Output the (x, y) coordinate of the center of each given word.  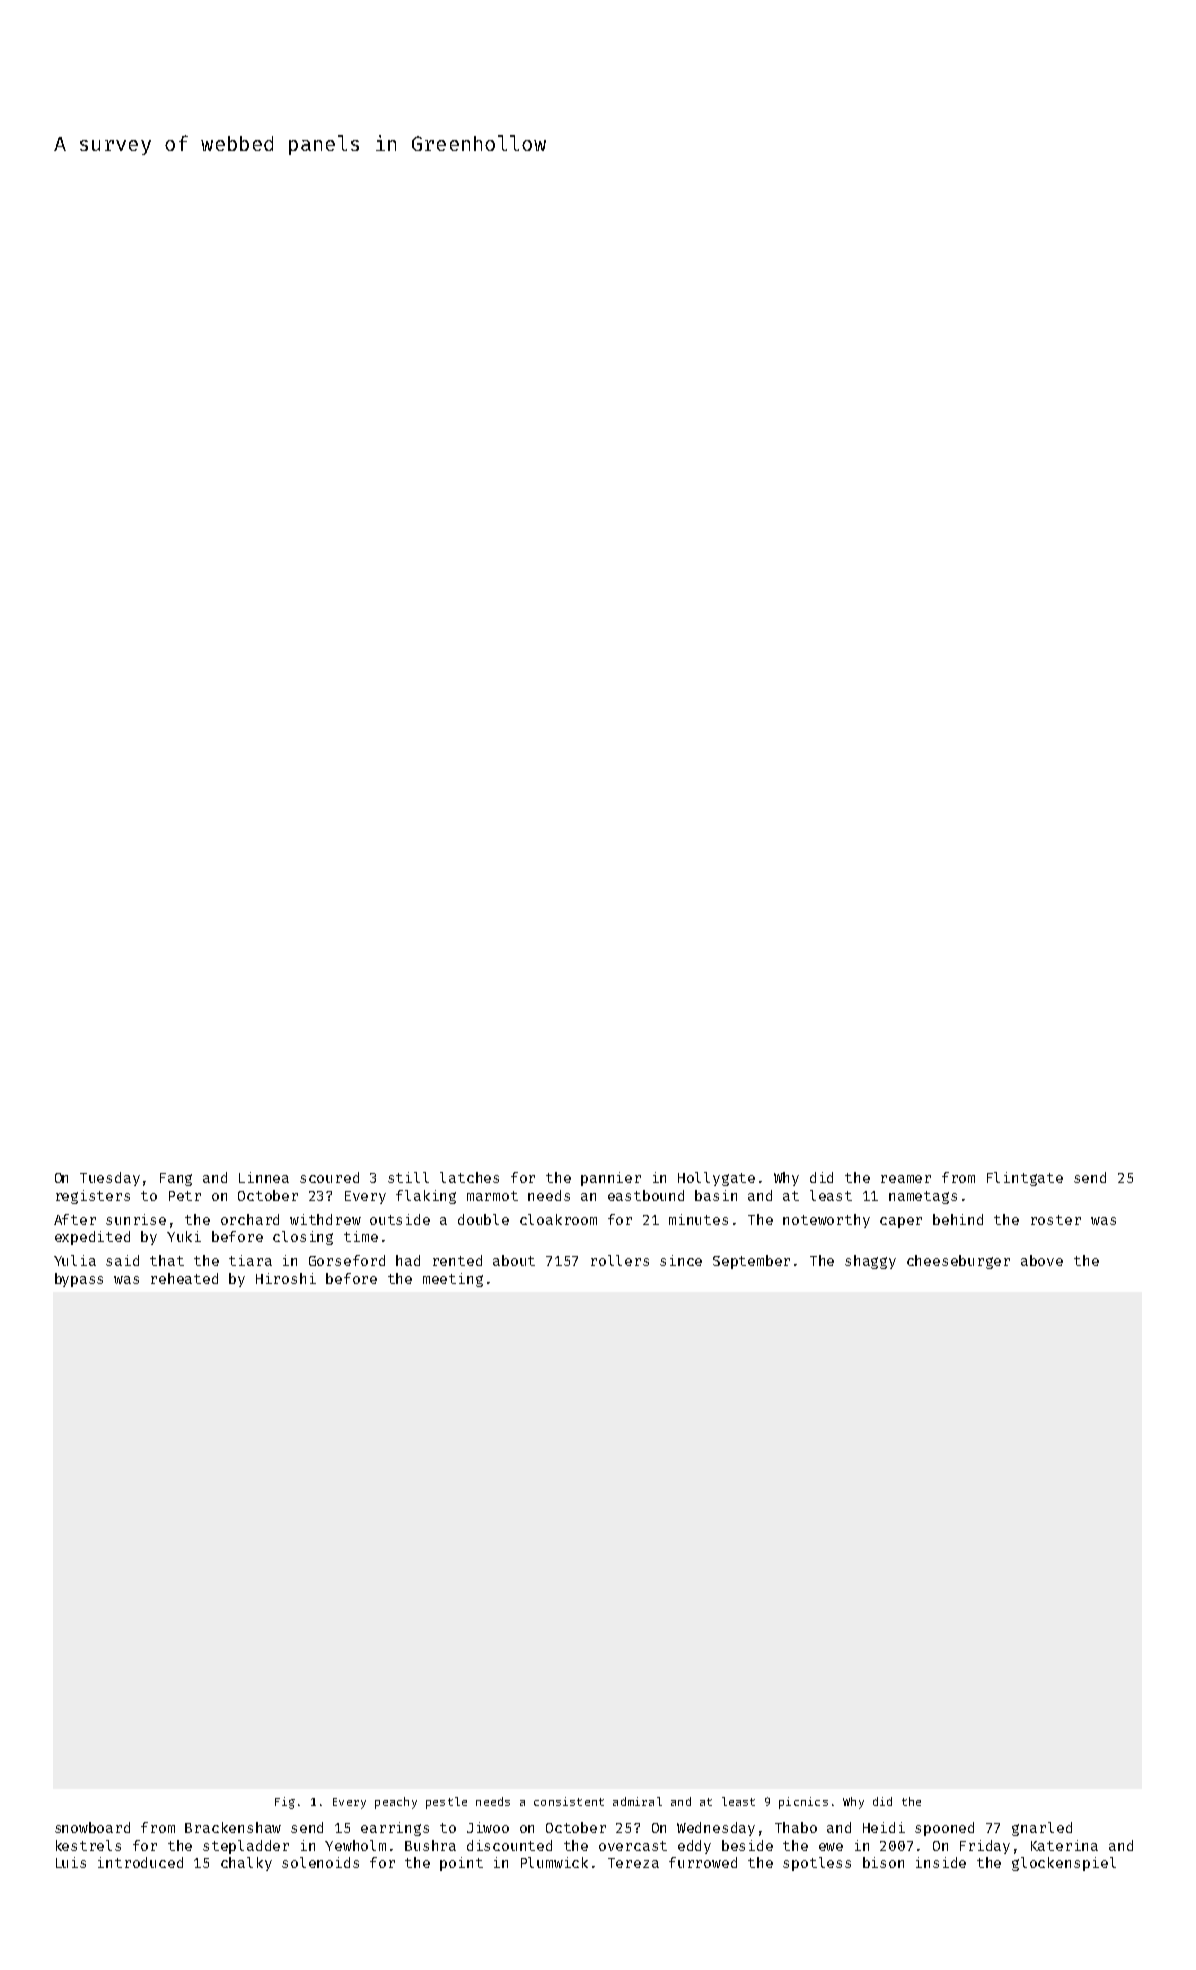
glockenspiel (1064, 1864)
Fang (176, 1179)
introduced (140, 1862)
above (1042, 1260)
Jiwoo (488, 1827)
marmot (492, 1196)
